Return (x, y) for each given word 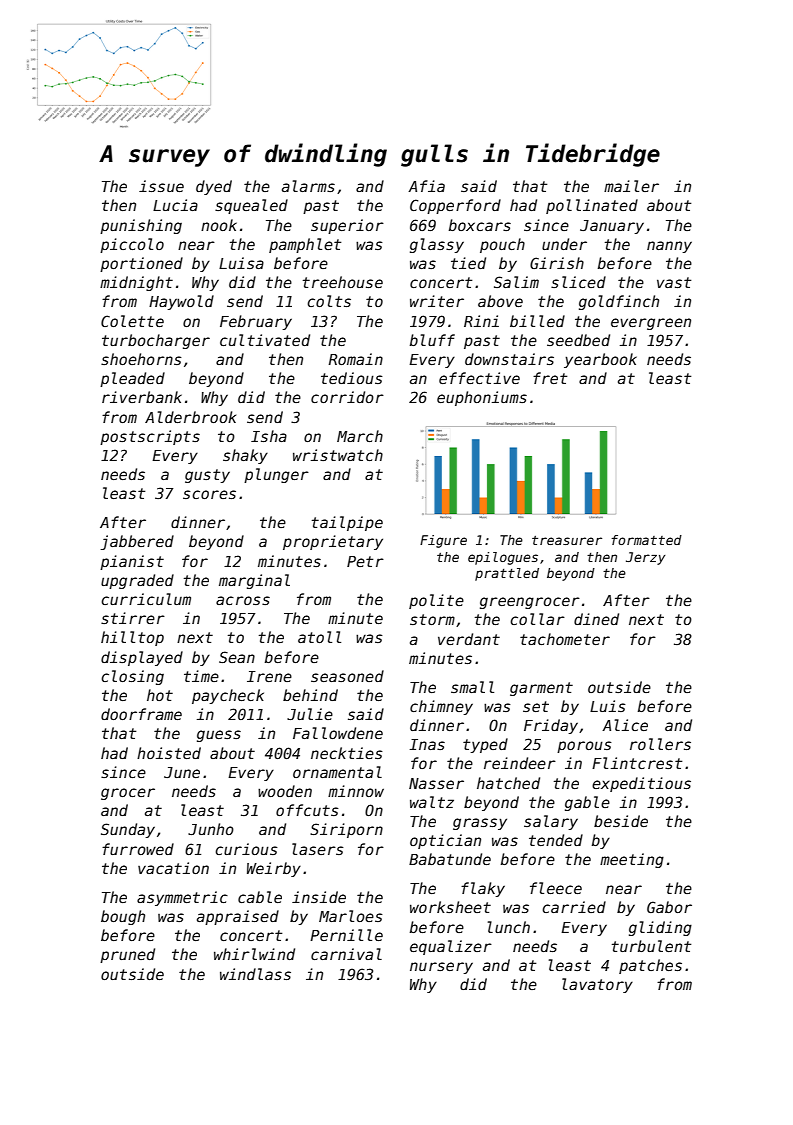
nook (219, 225)
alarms (308, 186)
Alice (625, 725)
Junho (211, 829)
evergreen (651, 324)
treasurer (567, 540)
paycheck (228, 696)
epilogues (503, 558)
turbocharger (156, 341)
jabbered (137, 542)
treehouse (343, 282)
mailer (631, 186)
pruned (127, 955)
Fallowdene (338, 733)
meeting (632, 860)
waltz (432, 802)
